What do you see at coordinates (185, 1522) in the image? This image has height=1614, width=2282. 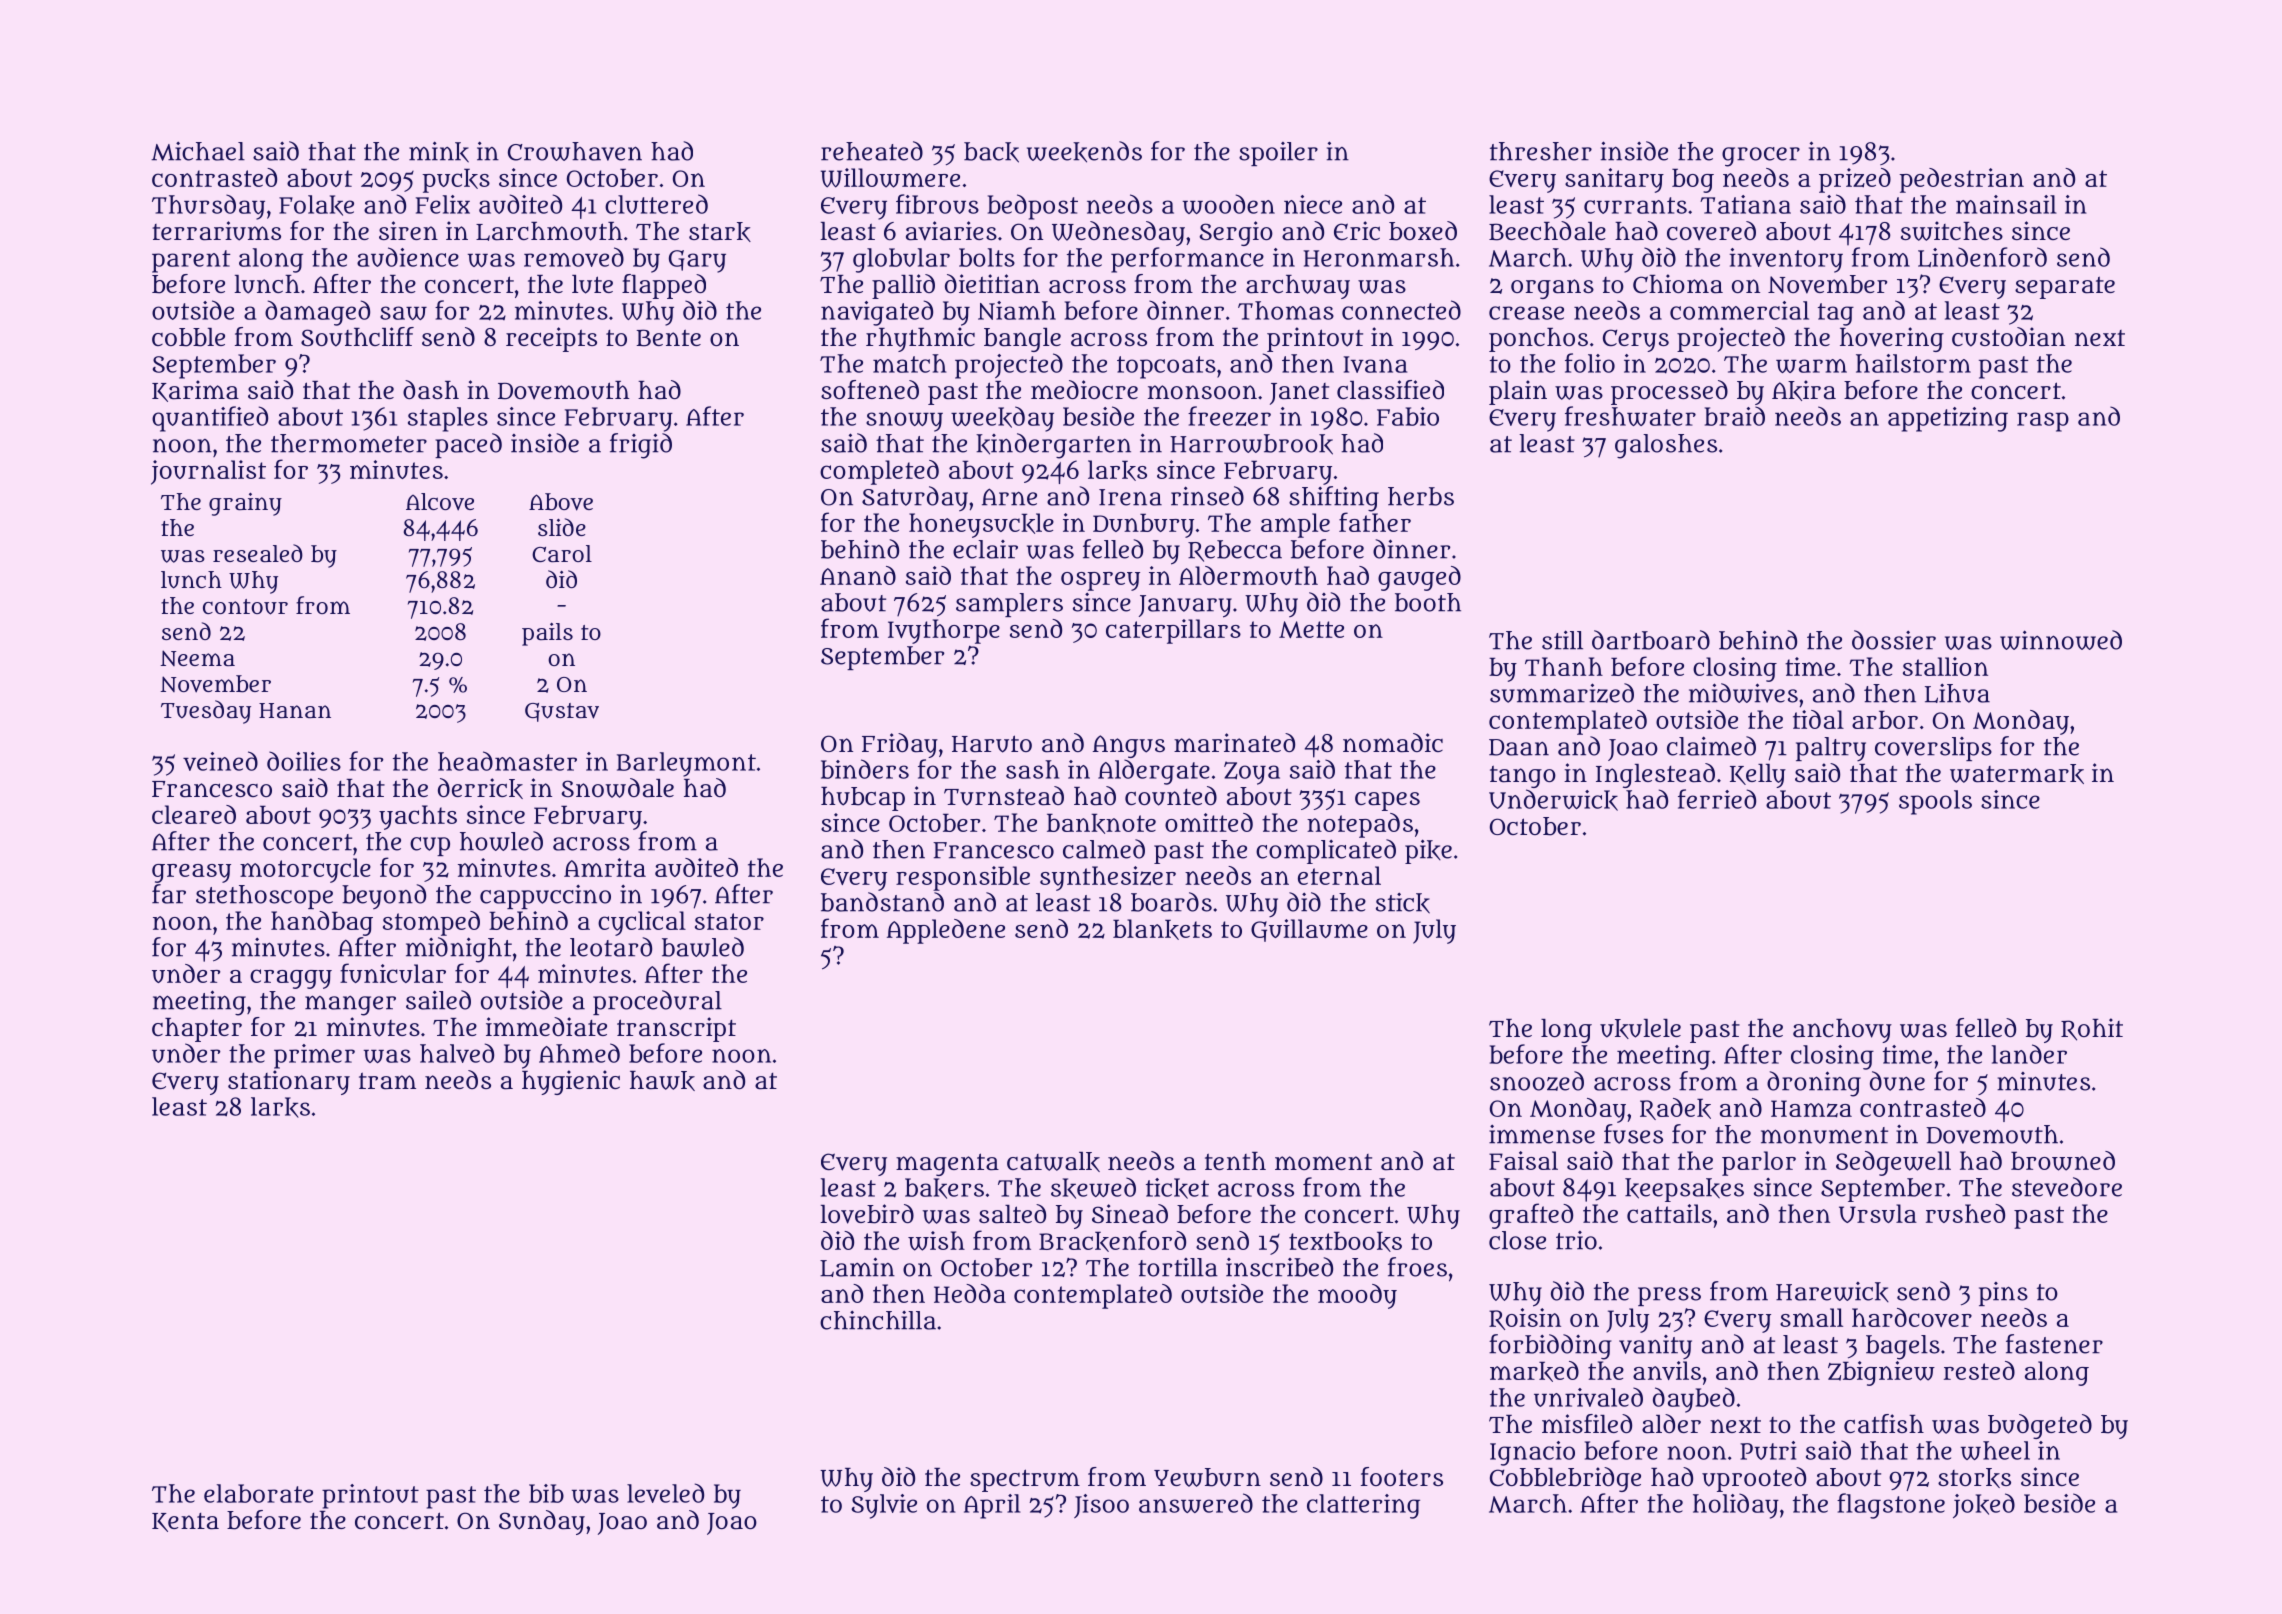 I see `Kenta` at bounding box center [185, 1522].
